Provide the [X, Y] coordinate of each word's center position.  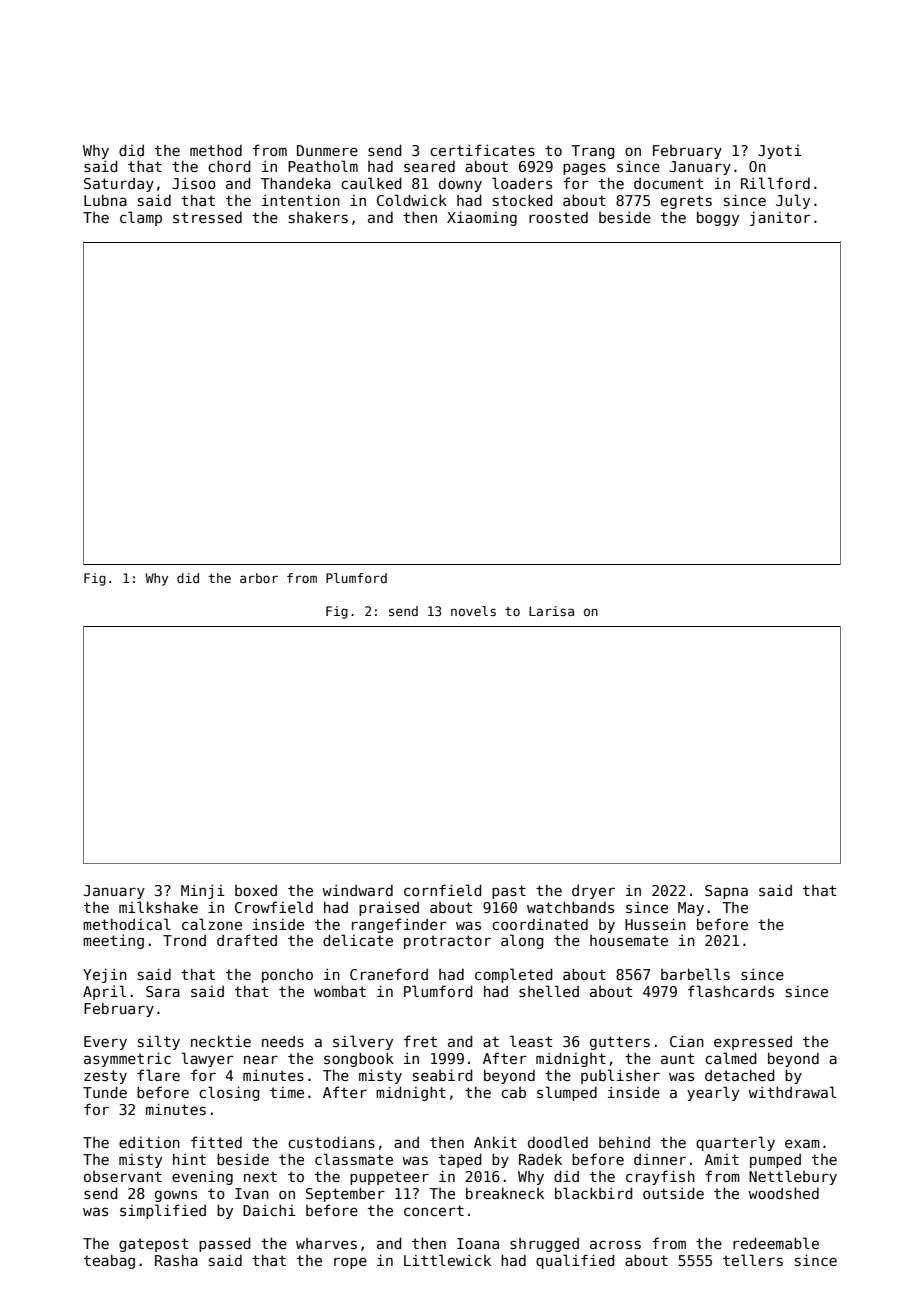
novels [473, 611]
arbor [259, 578]
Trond [184, 940]
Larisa [551, 611]
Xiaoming [482, 218]
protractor [447, 942]
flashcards [731, 991]
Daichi [269, 1210]
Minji [203, 891]
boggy [718, 218]
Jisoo [194, 183]
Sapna [726, 892]
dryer [593, 891]
